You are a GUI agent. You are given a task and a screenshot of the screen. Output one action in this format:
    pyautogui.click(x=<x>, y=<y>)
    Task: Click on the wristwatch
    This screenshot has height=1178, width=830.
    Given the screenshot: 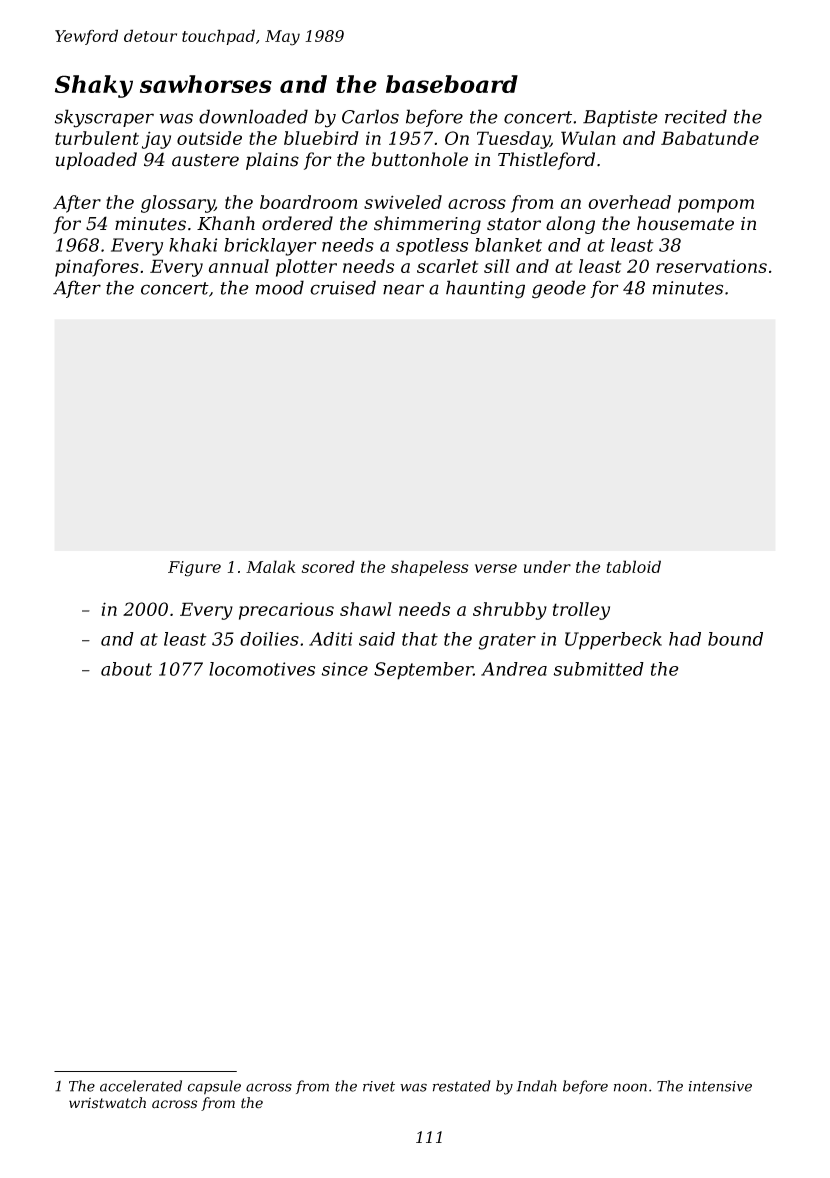 What is the action you would take?
    pyautogui.click(x=107, y=1103)
